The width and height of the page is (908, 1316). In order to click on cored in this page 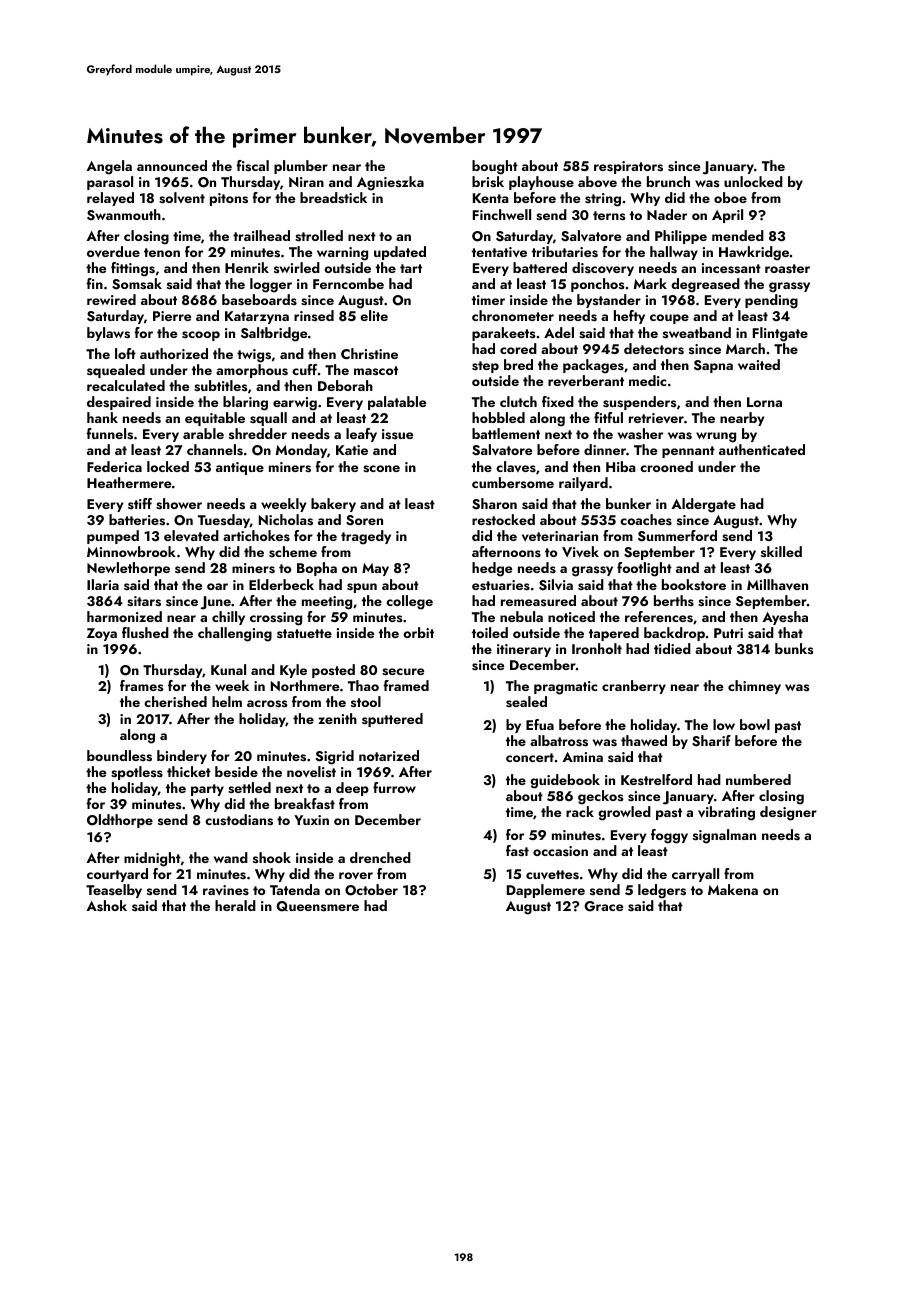, I will do `click(518, 348)`.
